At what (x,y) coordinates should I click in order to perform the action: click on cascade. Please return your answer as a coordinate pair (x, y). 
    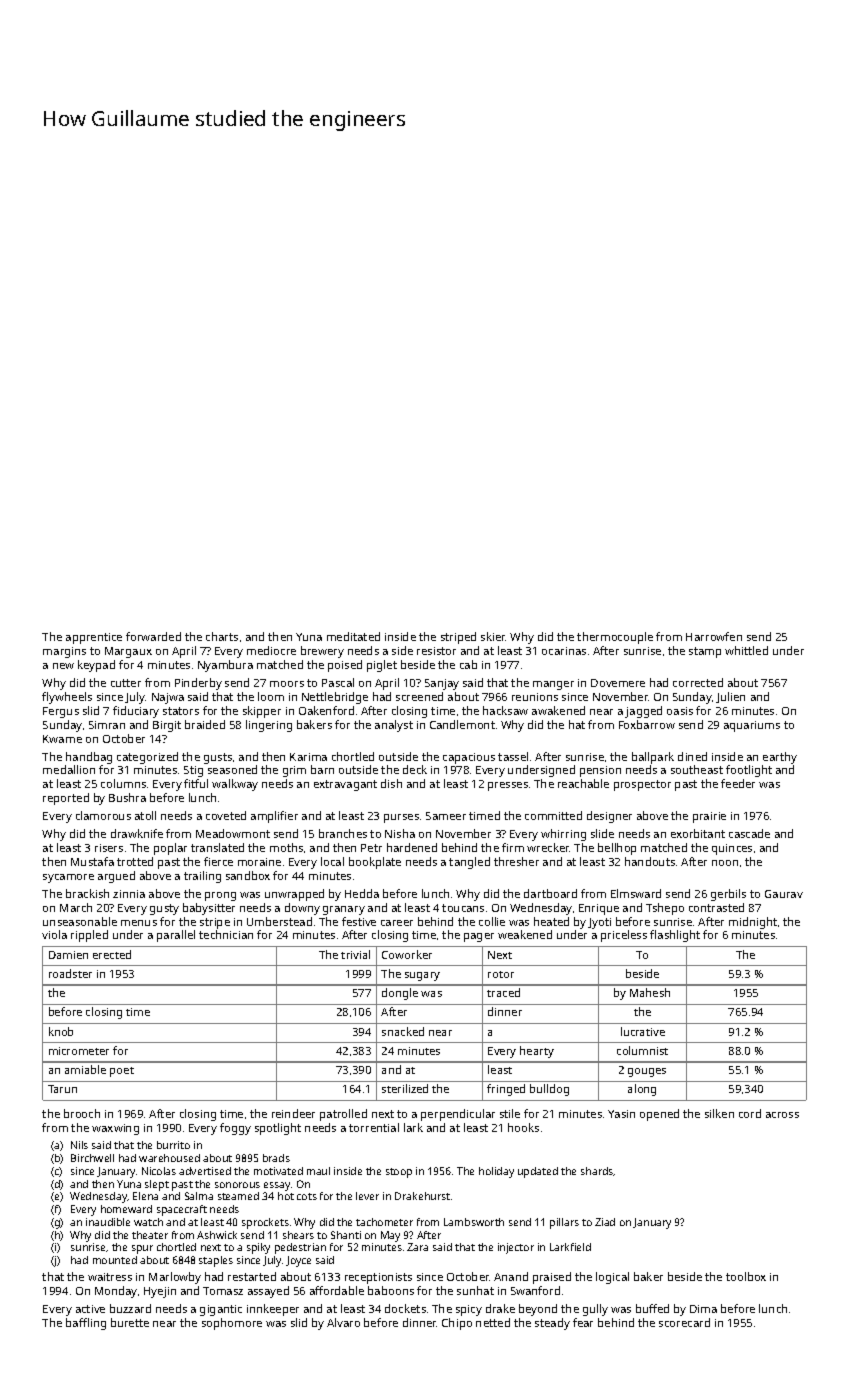
    Looking at the image, I should click on (749, 833).
